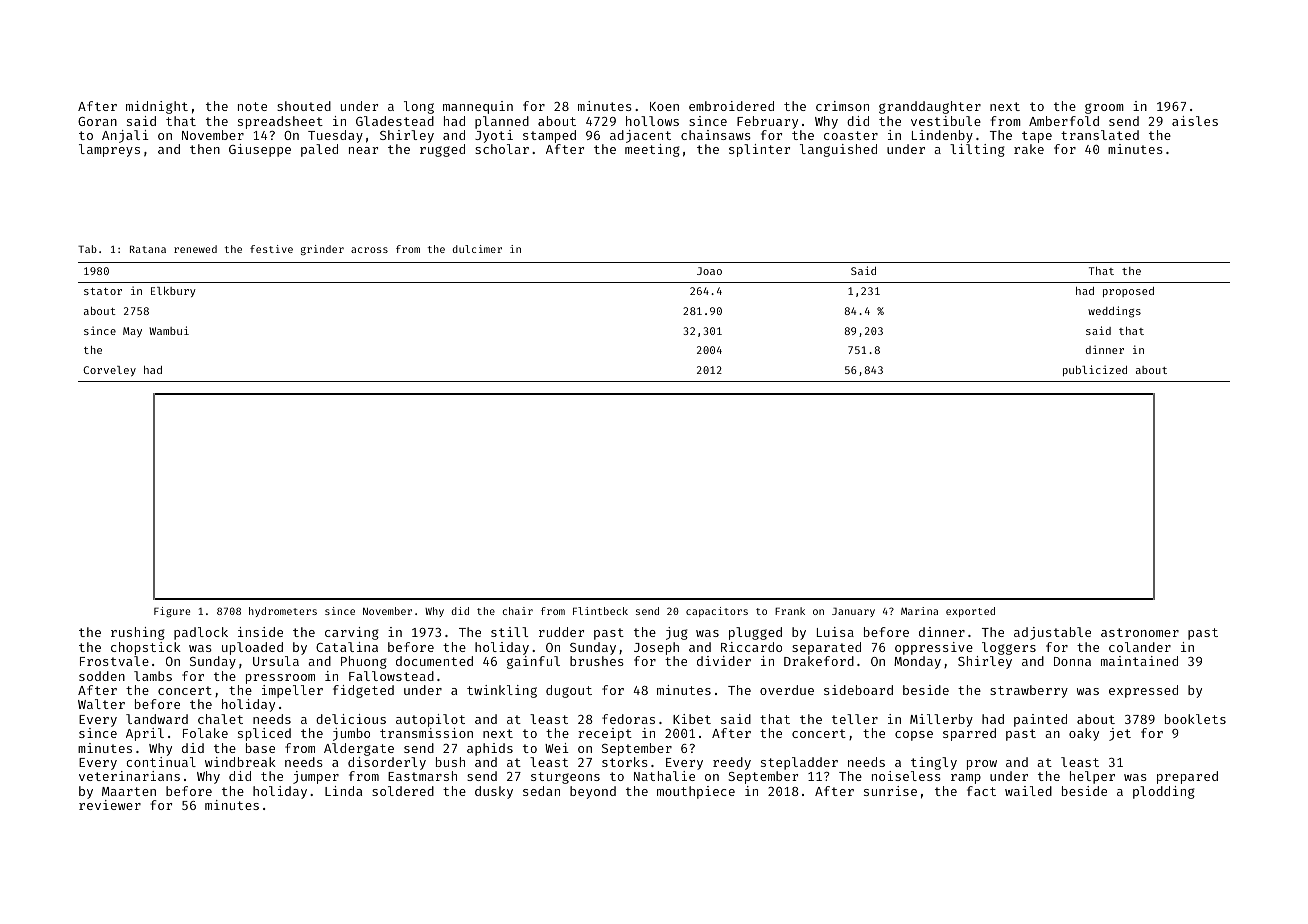  Describe the element at coordinates (731, 106) in the document. I see `embroidered` at that location.
